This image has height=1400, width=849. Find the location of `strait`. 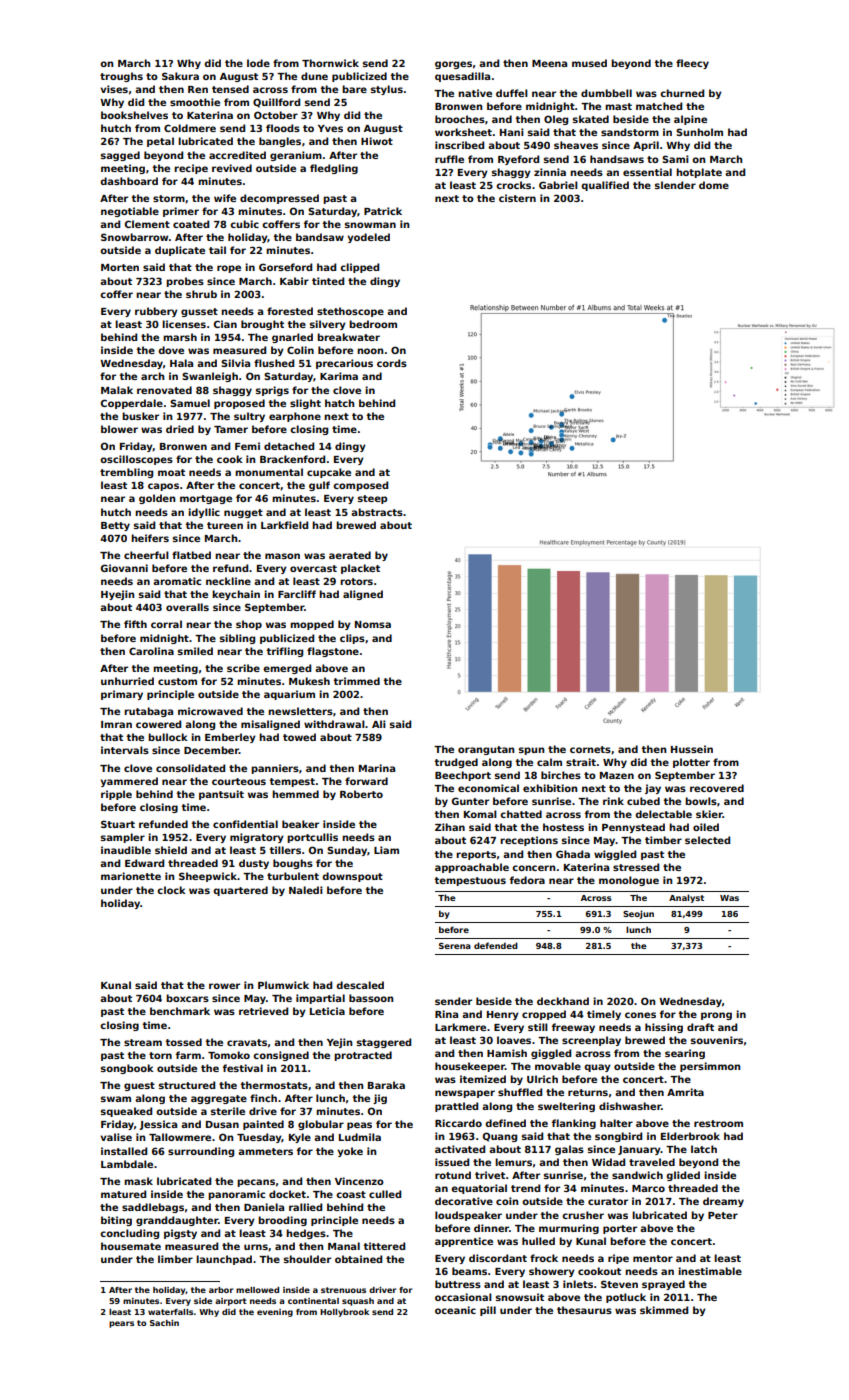

strait is located at coordinates (581, 762).
